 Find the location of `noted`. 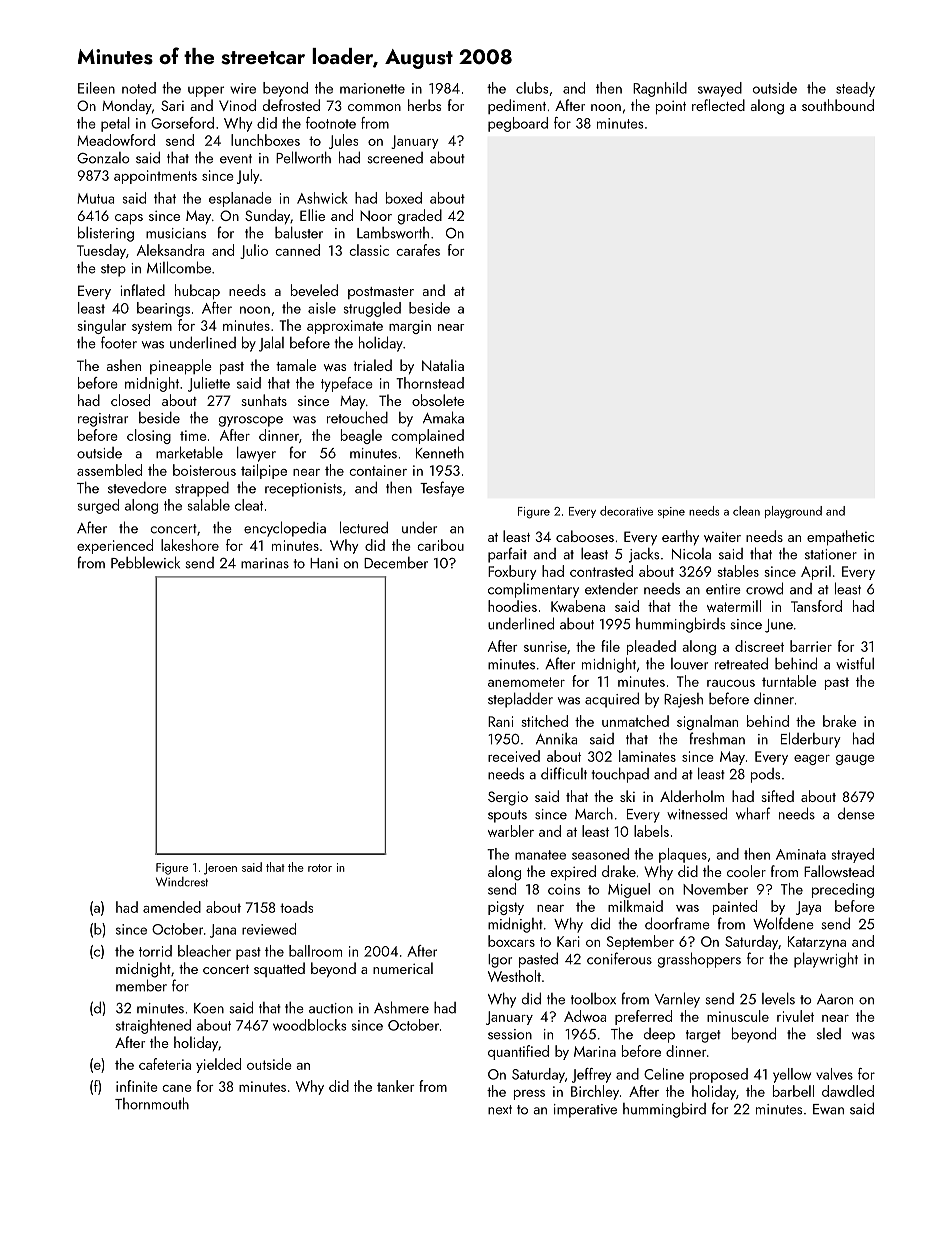

noted is located at coordinates (139, 88).
